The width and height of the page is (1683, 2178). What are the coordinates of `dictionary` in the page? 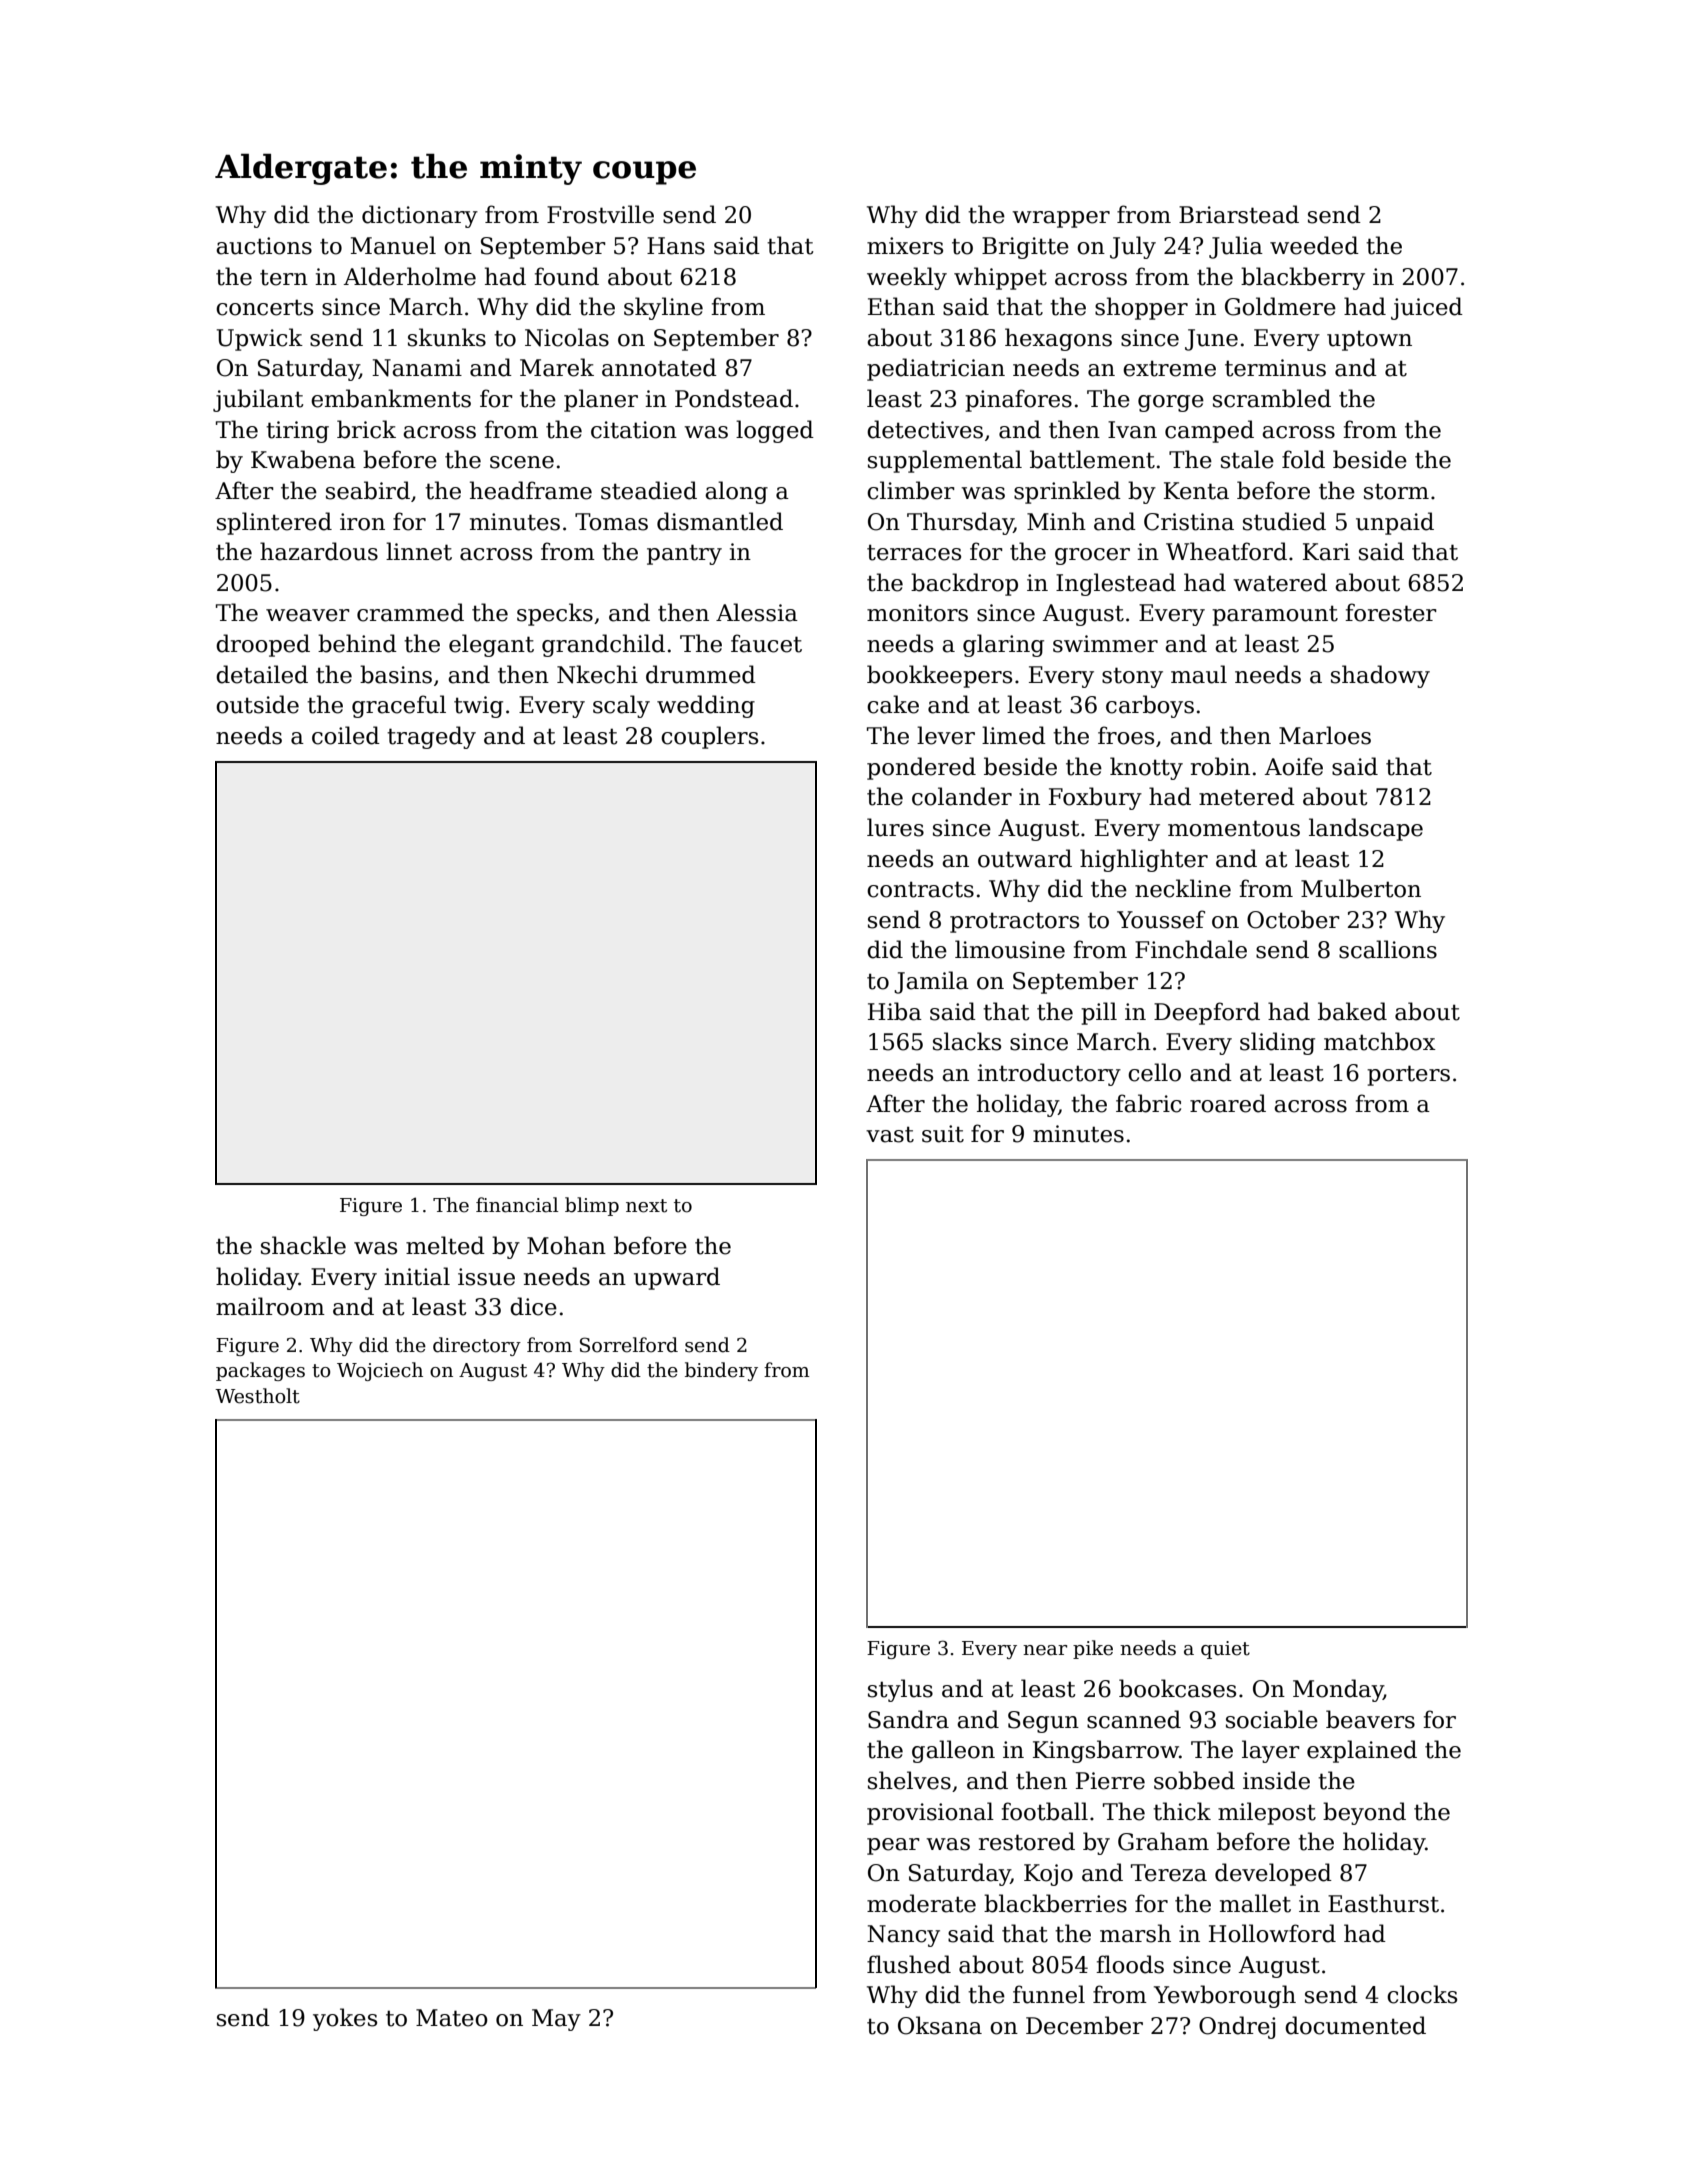 It's located at (420, 216).
